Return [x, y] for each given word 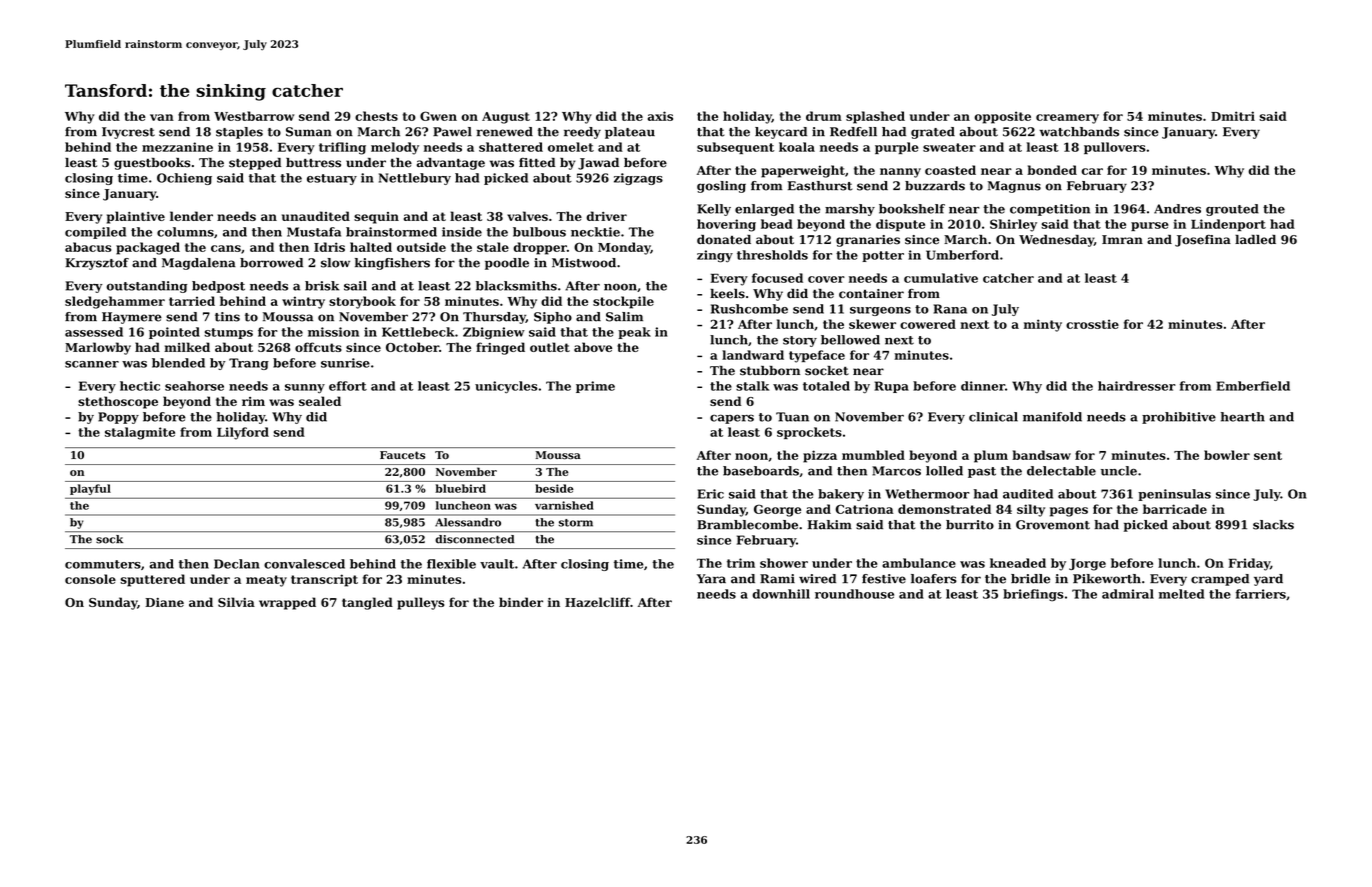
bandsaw [1041, 455]
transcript [324, 580]
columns [185, 232]
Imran [1122, 239]
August [506, 118]
